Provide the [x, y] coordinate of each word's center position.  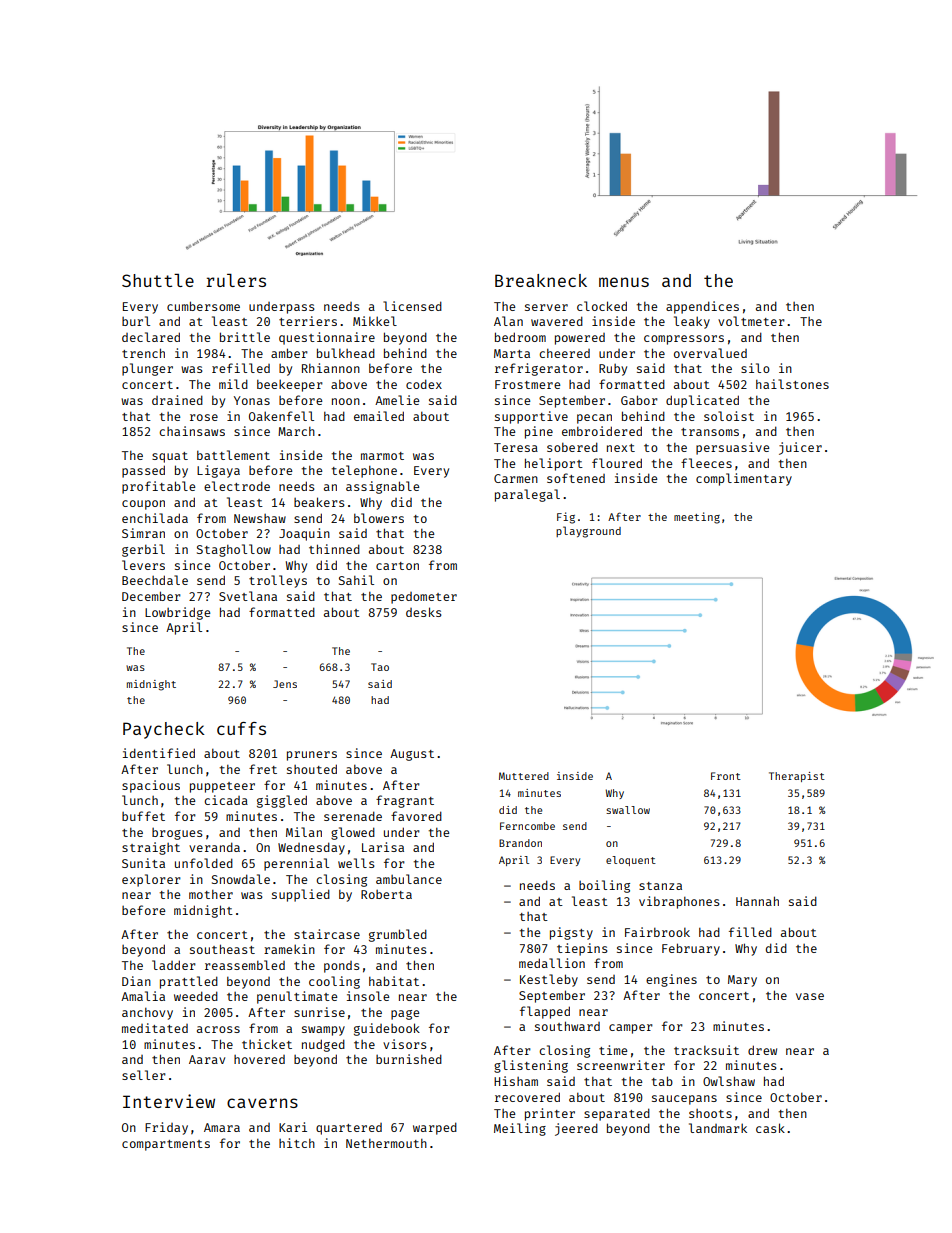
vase [810, 996]
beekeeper [290, 385]
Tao [380, 667]
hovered [259, 1059]
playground [588, 532]
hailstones [792, 384]
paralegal [527, 495]
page [405, 1015]
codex [424, 384]
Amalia [143, 996]
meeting [697, 518]
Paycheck [164, 730]
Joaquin [304, 534]
